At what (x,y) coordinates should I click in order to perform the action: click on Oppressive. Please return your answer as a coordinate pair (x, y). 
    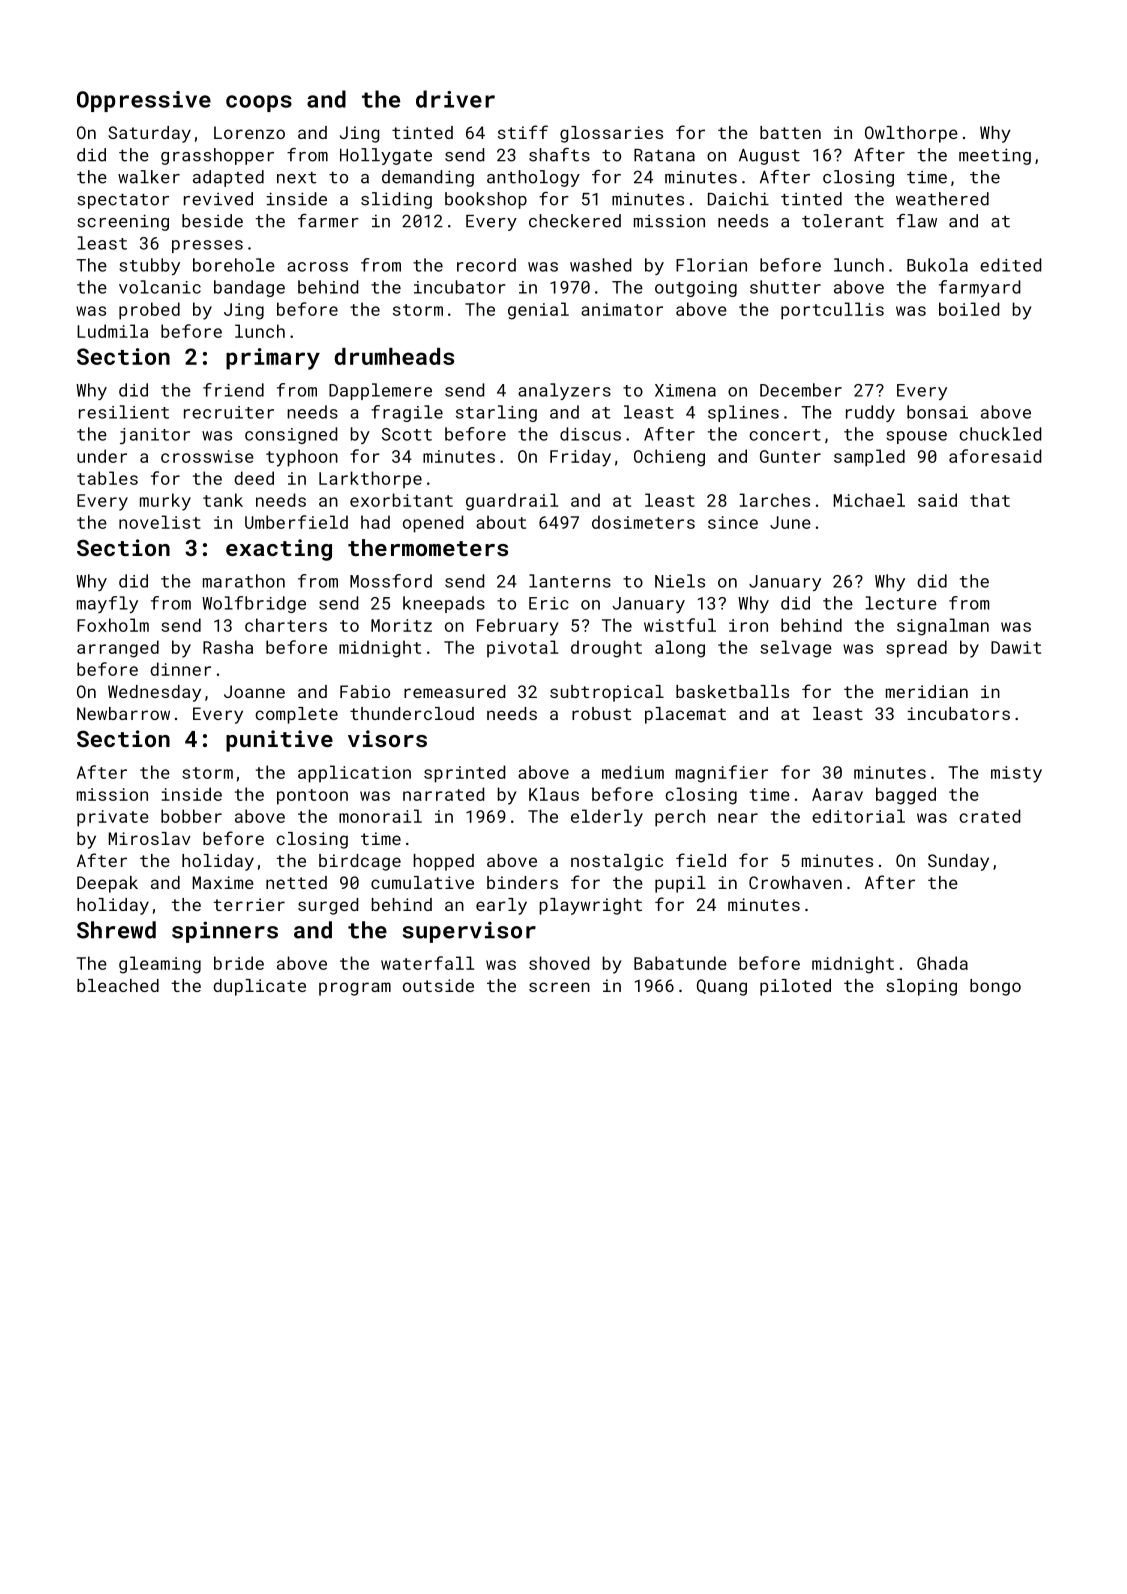
    Looking at the image, I should click on (144, 101).
